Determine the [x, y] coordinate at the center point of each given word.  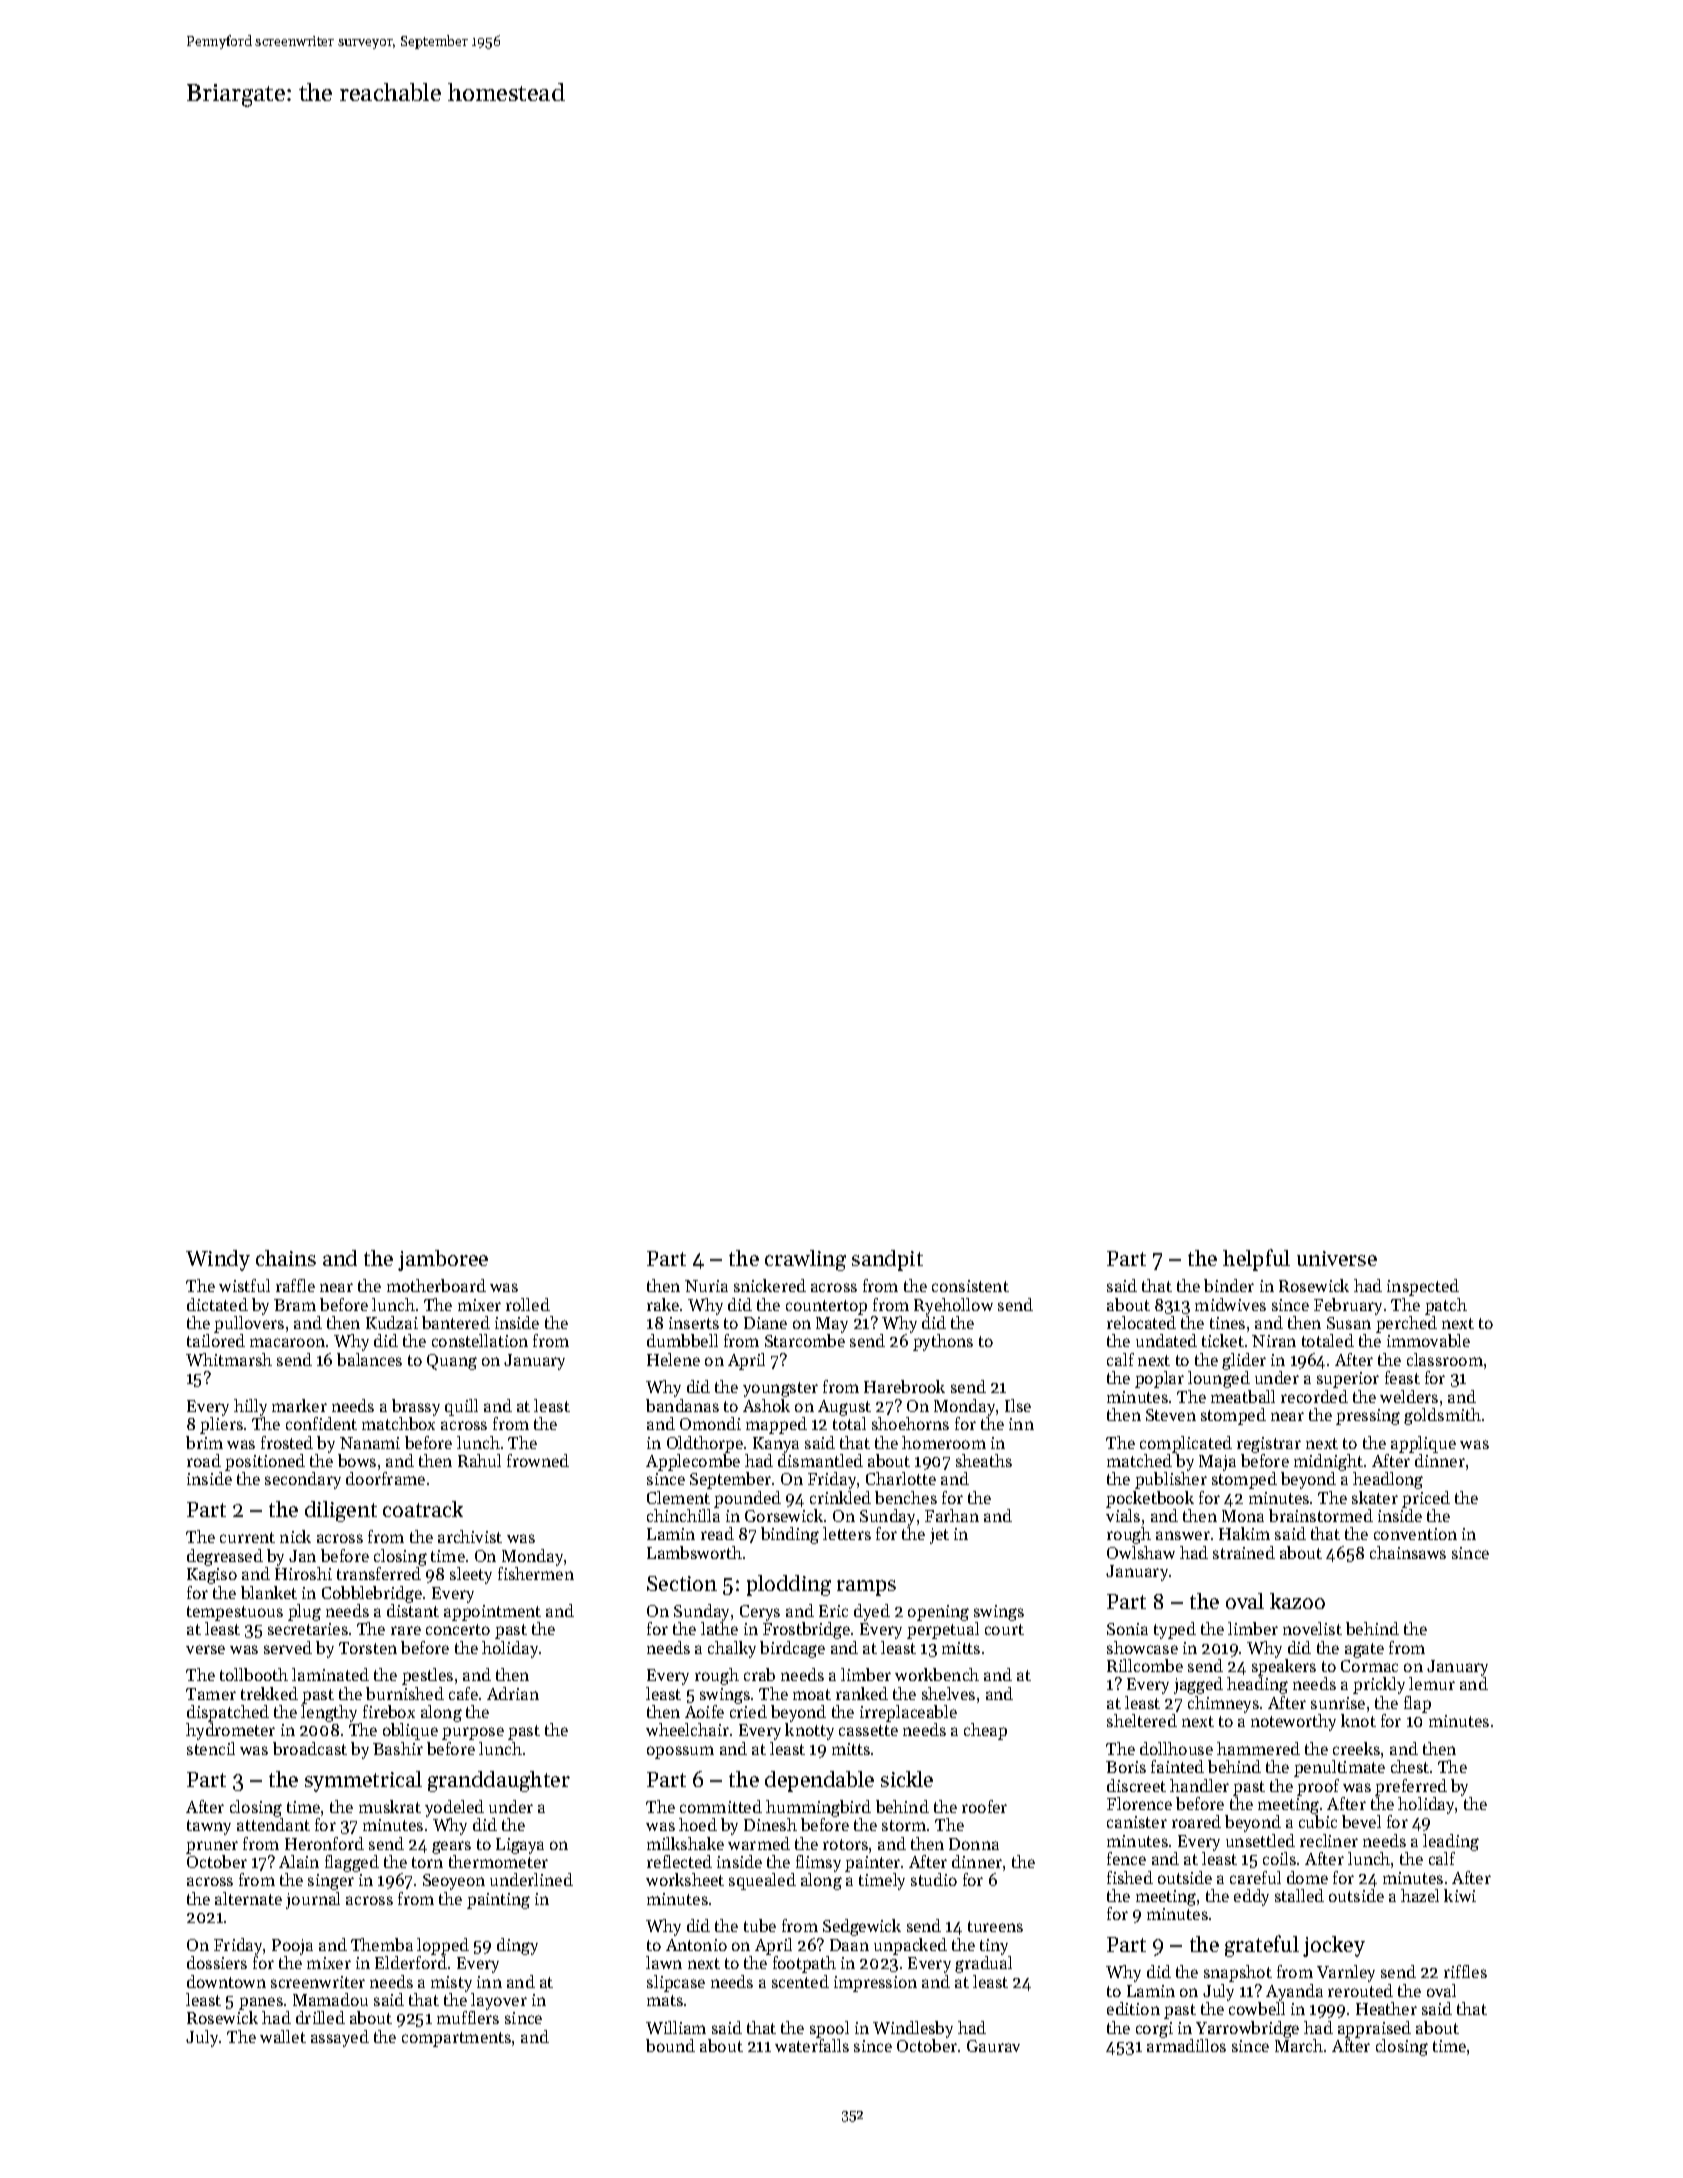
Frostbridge [806, 1630]
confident [321, 1423]
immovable [1428, 1340]
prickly [1379, 1685]
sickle [907, 1779]
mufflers [468, 2017]
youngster [780, 1389]
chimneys [1223, 1704]
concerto [458, 1629]
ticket [1223, 1340]
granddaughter [499, 1781]
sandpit [887, 1260]
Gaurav [993, 2046]
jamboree [443, 1260]
